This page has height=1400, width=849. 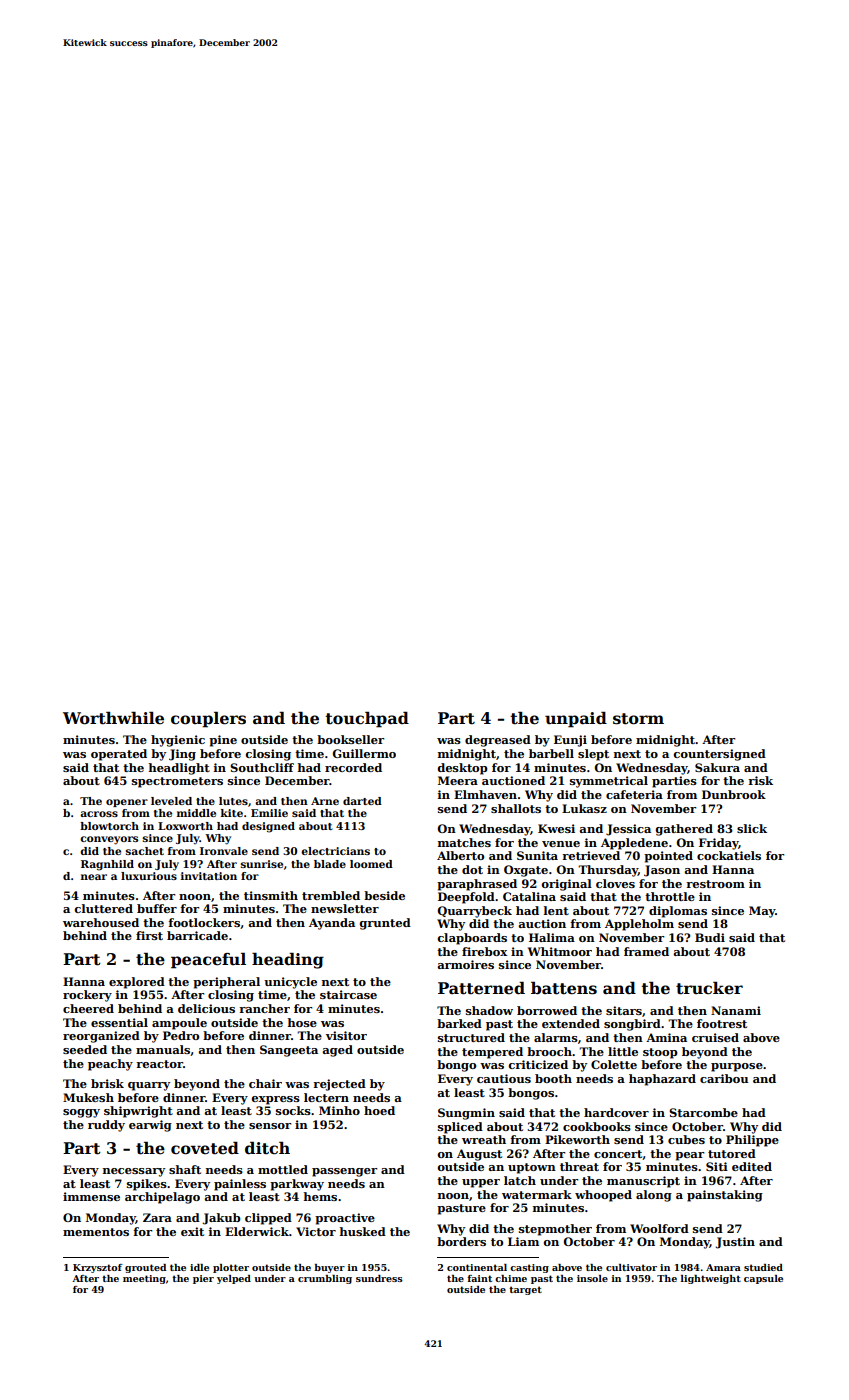 I want to click on slick, so click(x=752, y=828).
